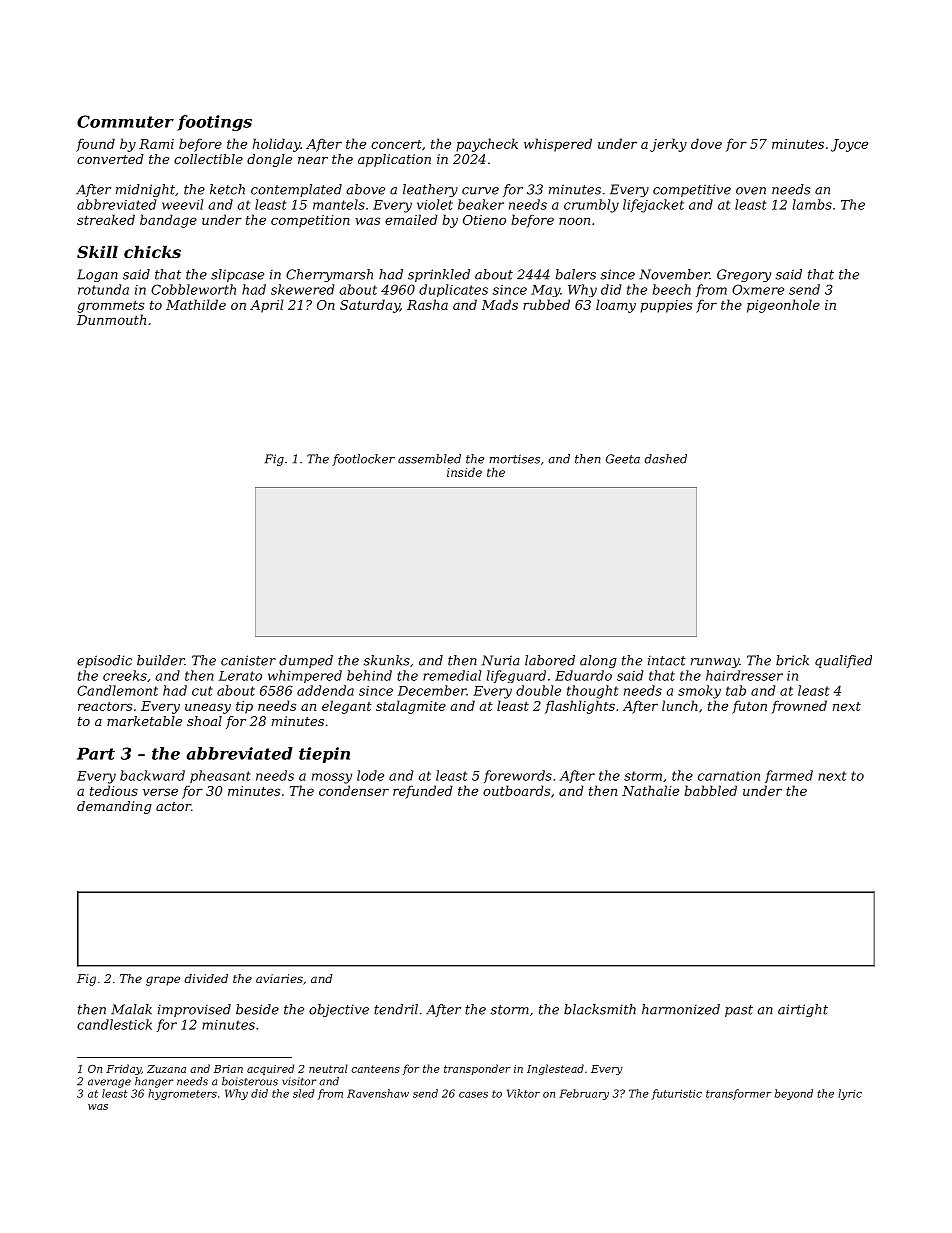  I want to click on assembled, so click(429, 459).
